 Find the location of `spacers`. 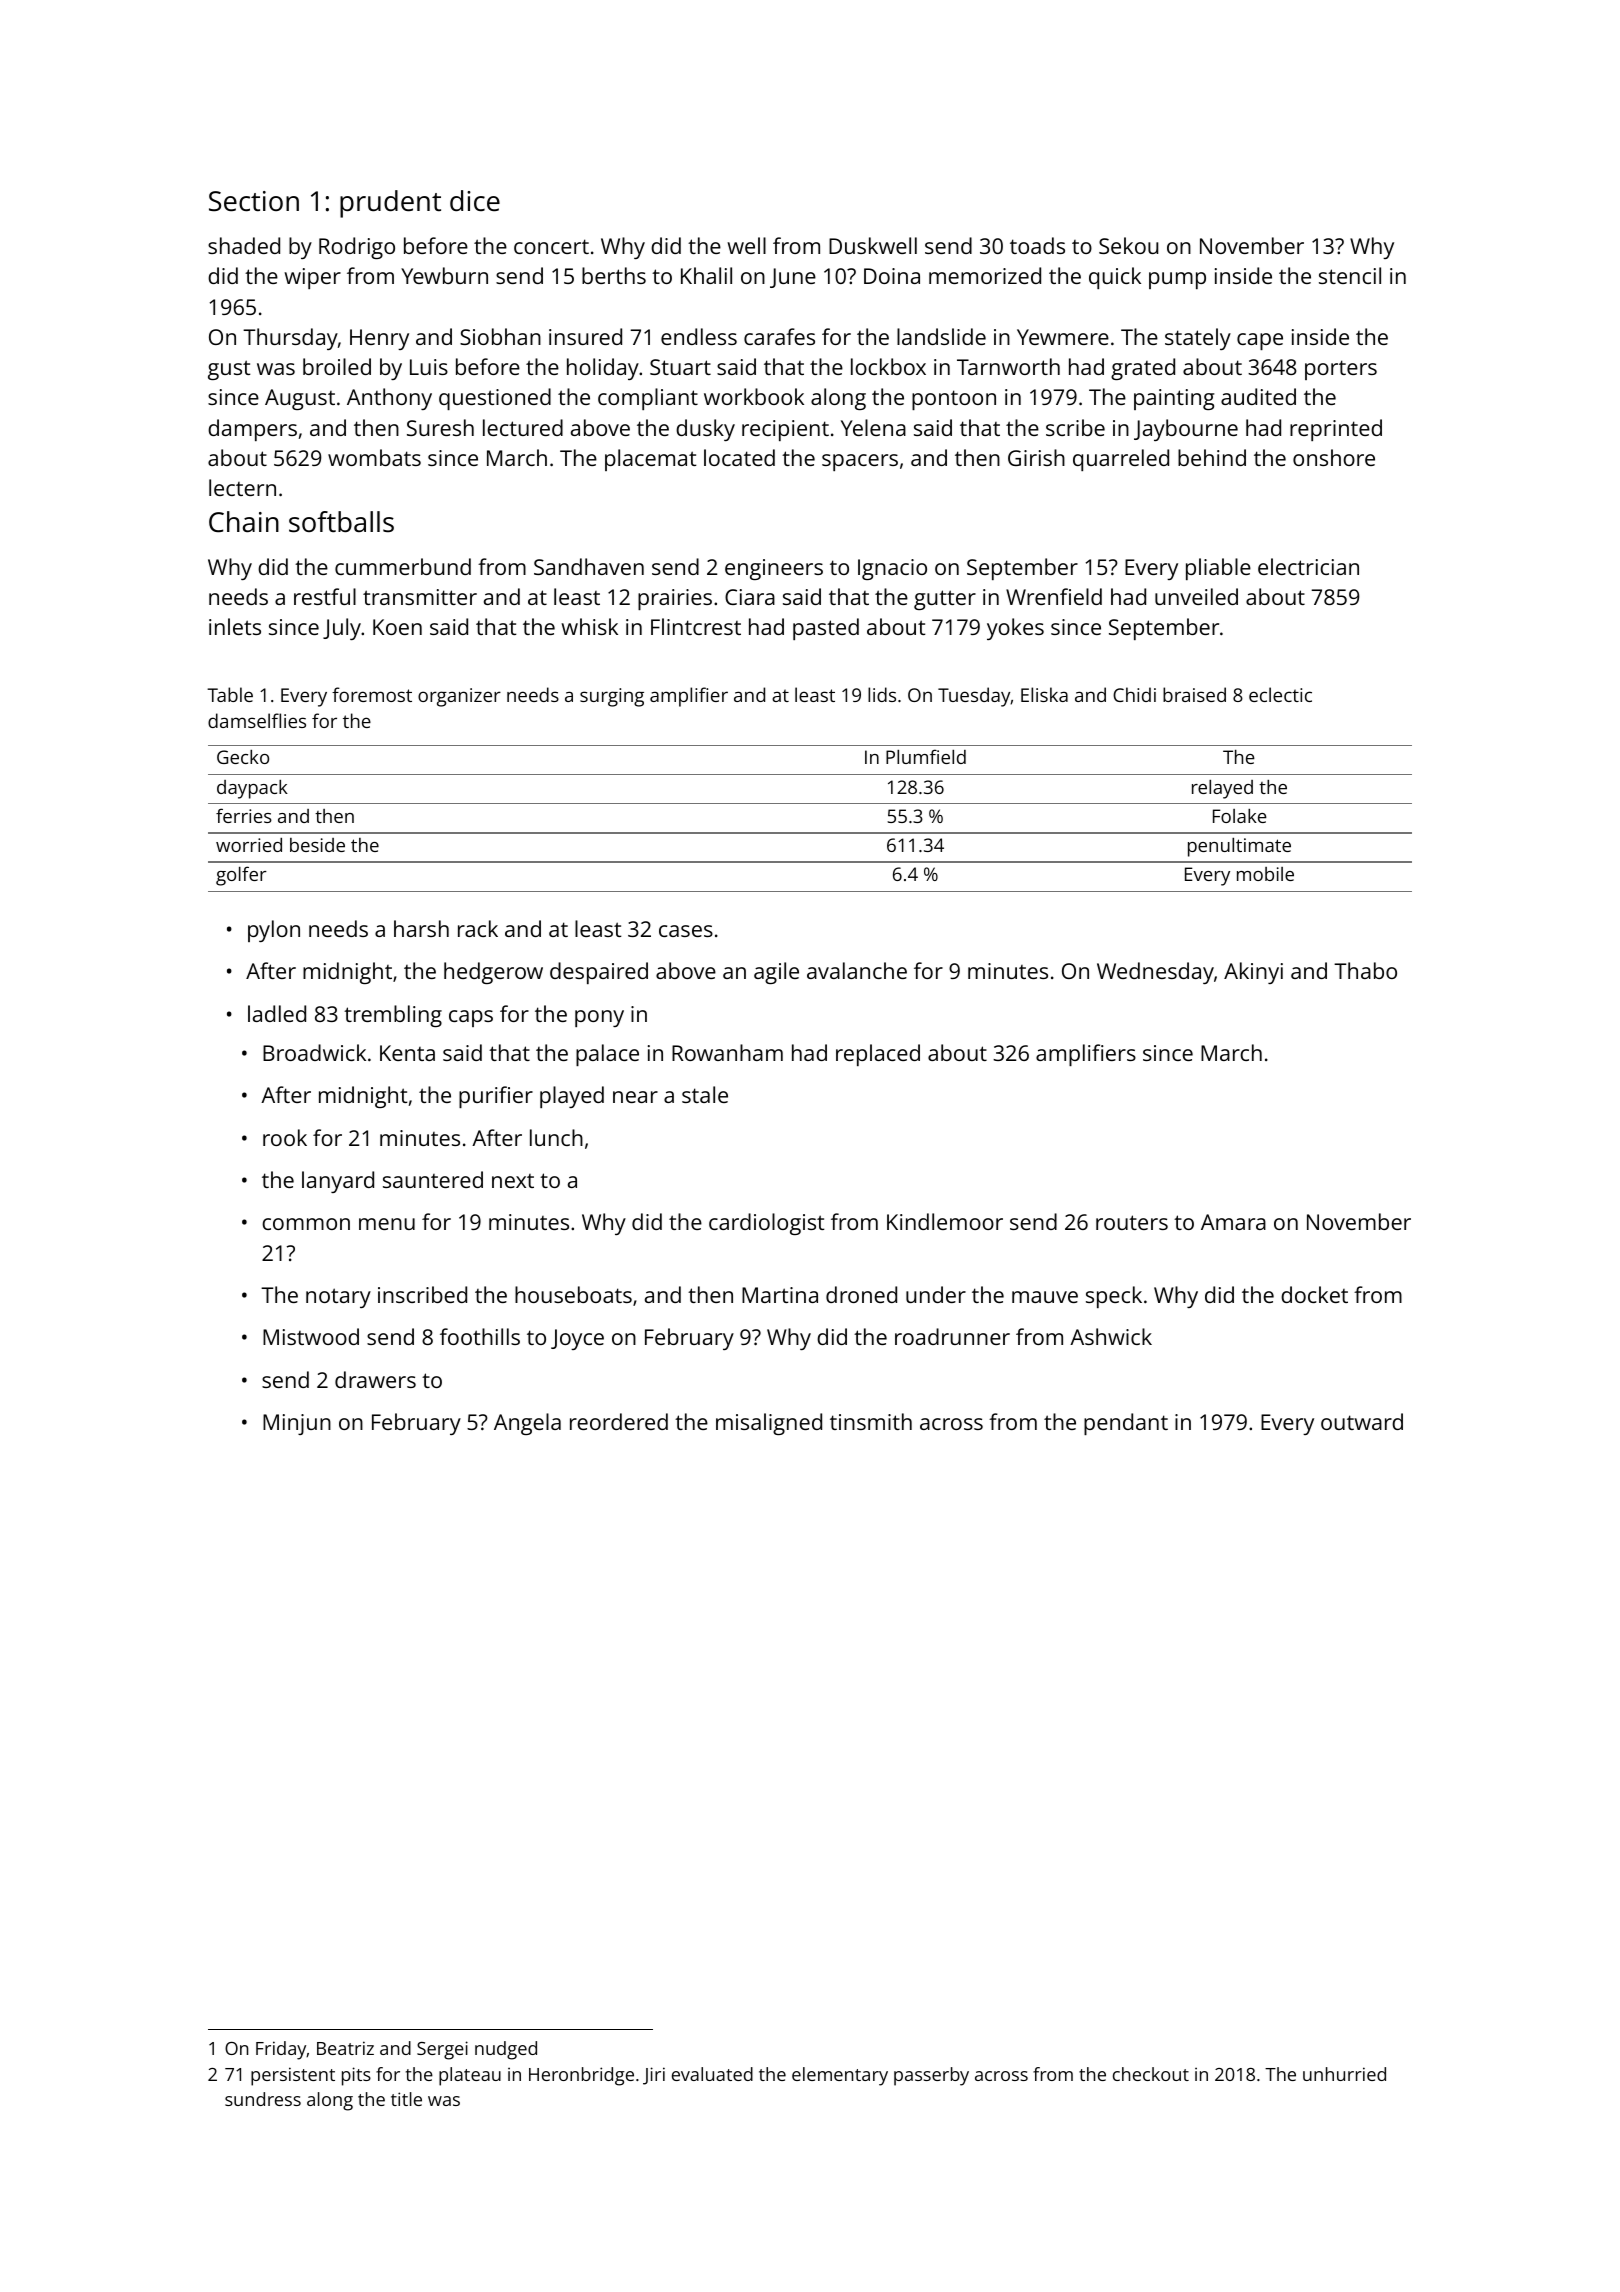

spacers is located at coordinates (860, 462).
